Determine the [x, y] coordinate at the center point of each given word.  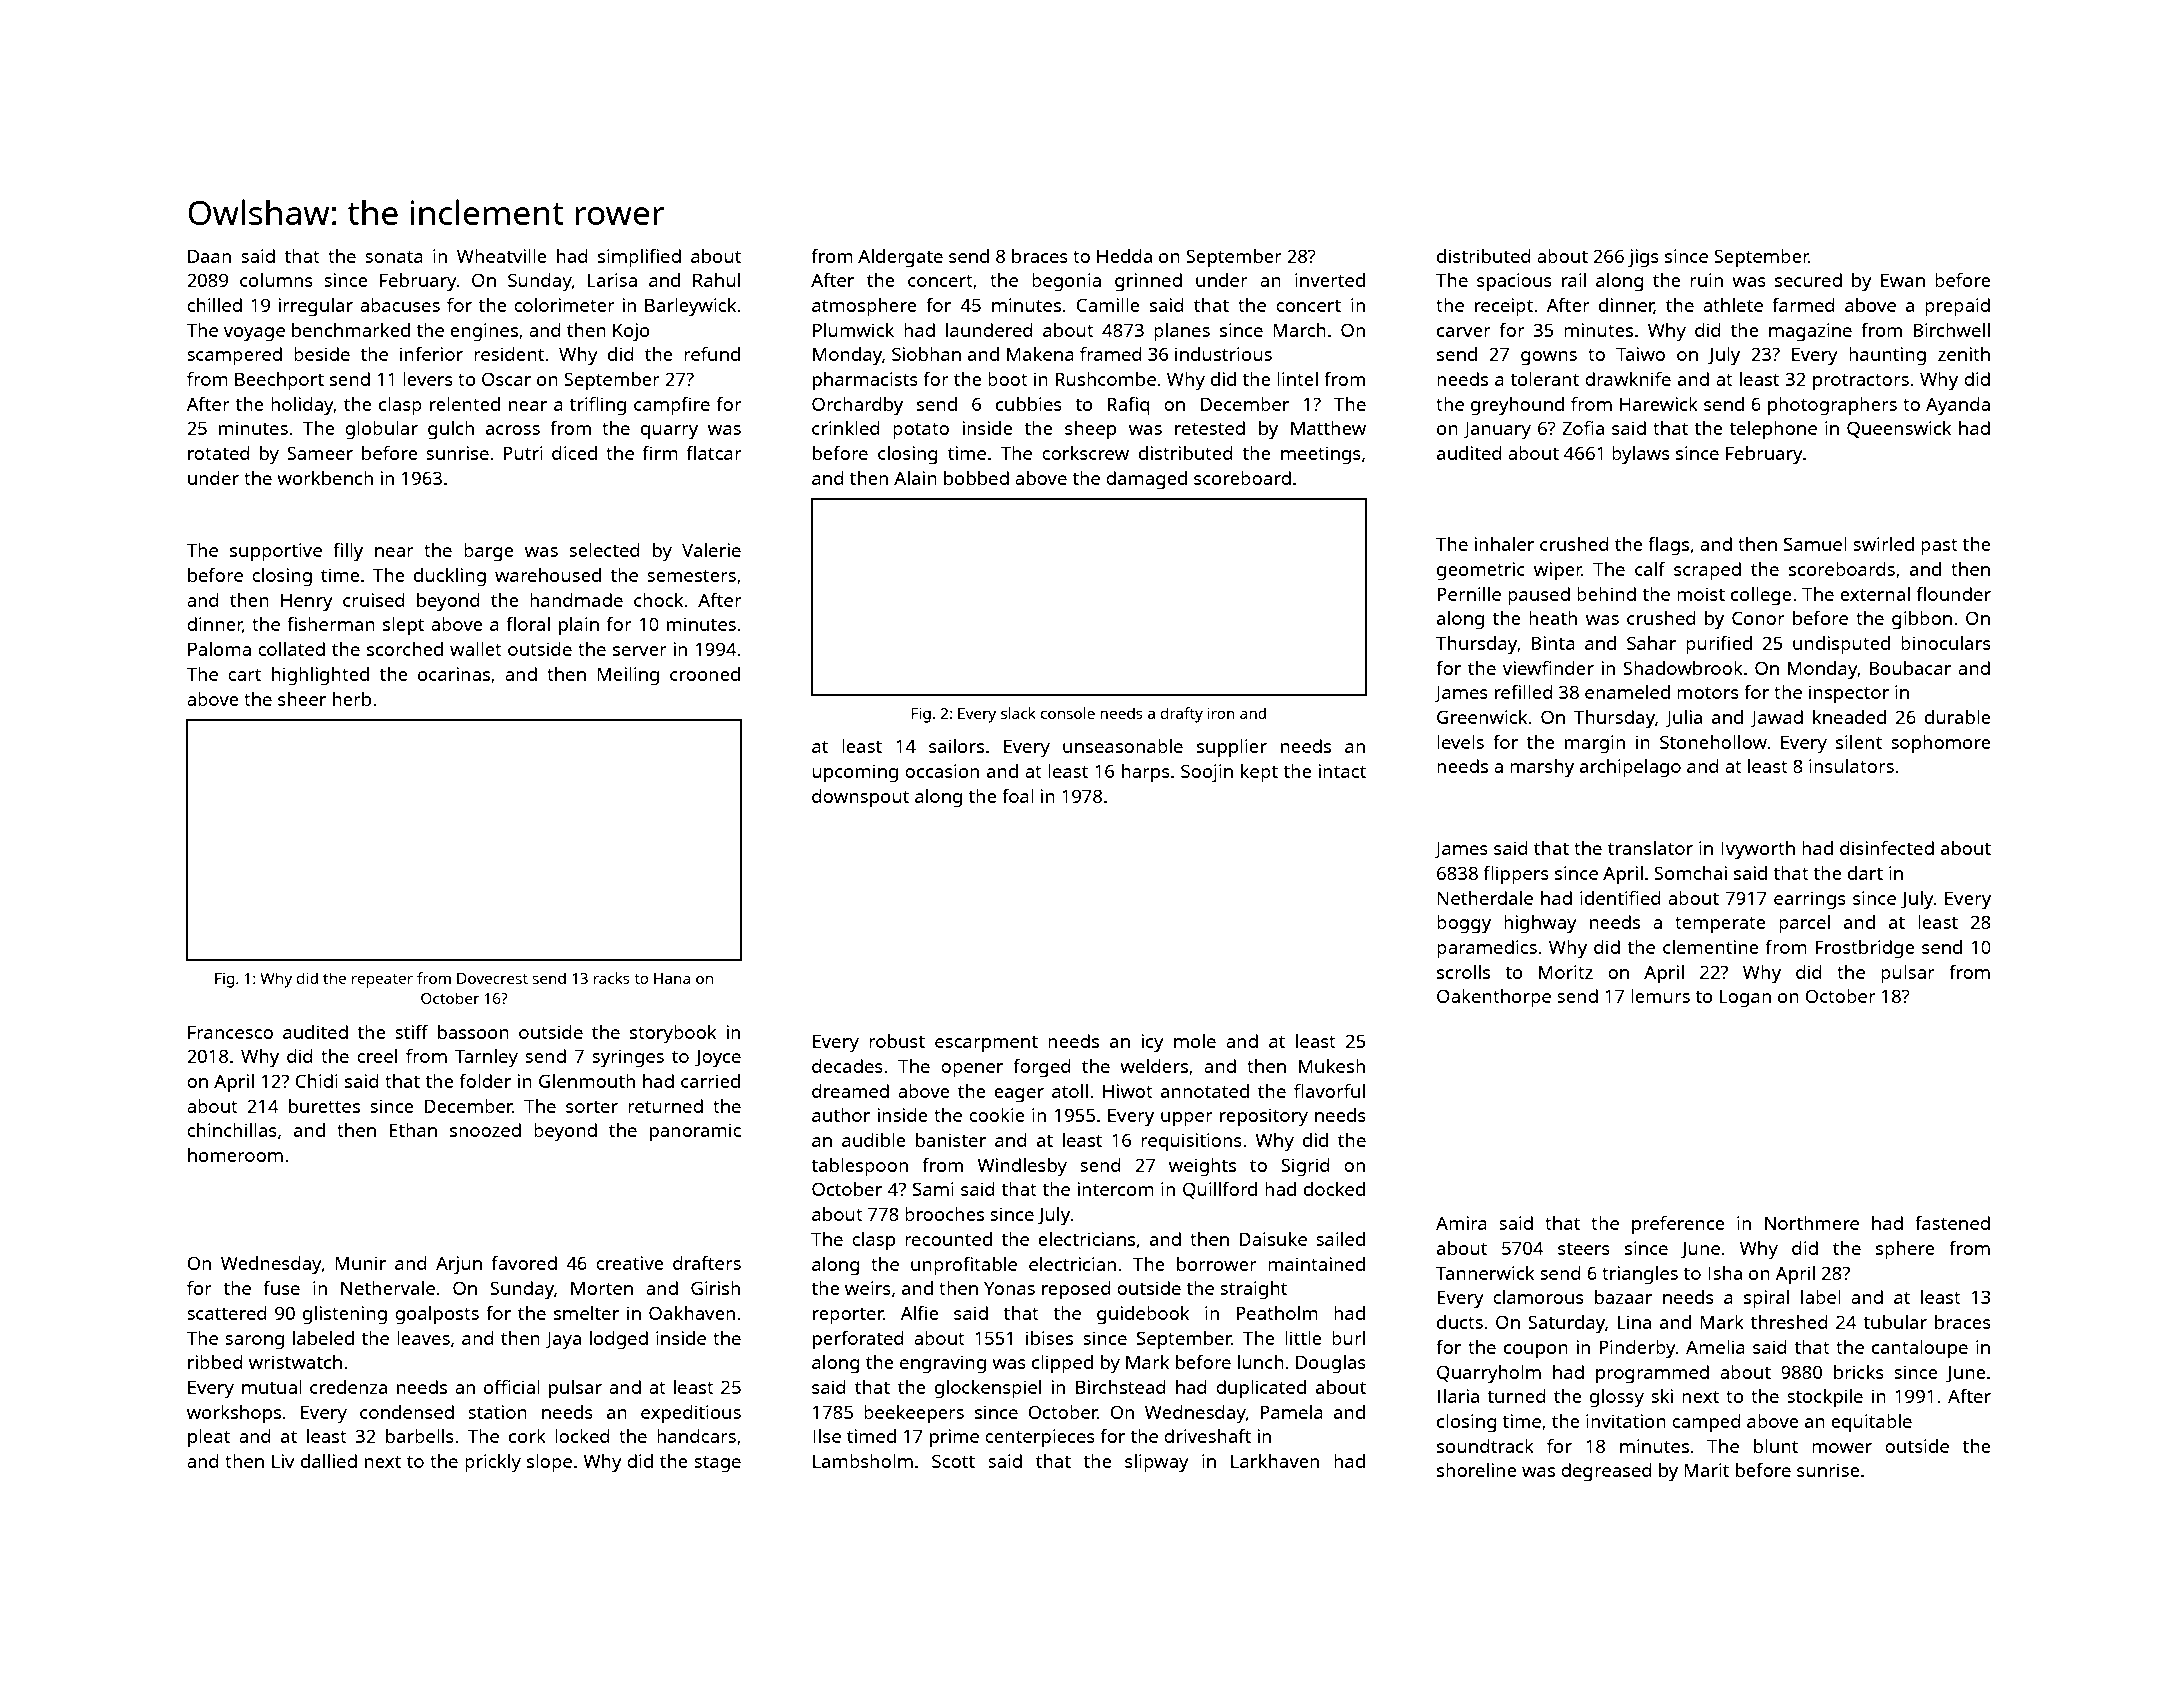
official [512, 1387]
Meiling [628, 676]
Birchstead [1121, 1387]
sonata [394, 257]
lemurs [1660, 996]
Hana [672, 978]
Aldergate [900, 258]
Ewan [1903, 280]
